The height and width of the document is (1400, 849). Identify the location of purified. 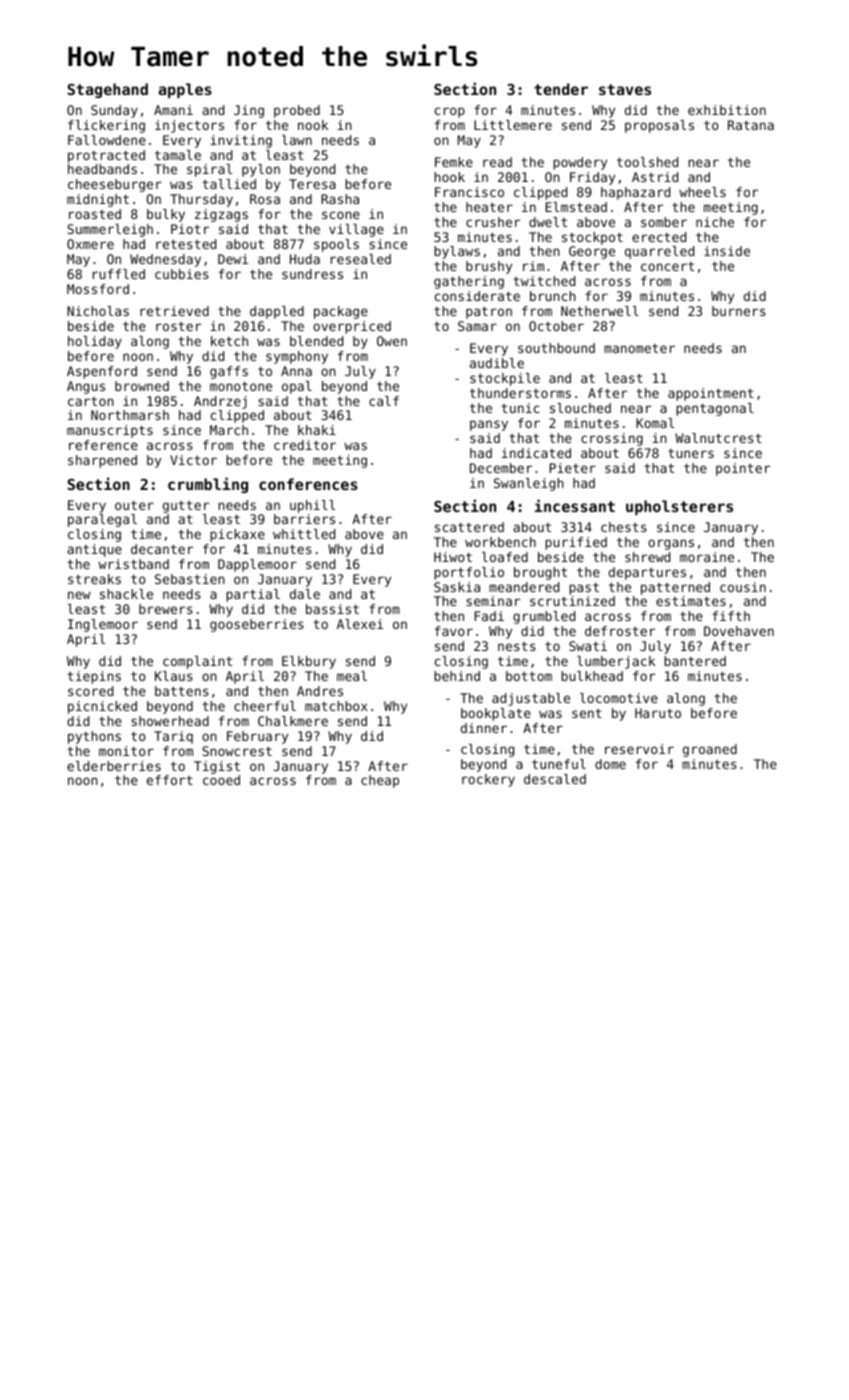
(576, 543).
